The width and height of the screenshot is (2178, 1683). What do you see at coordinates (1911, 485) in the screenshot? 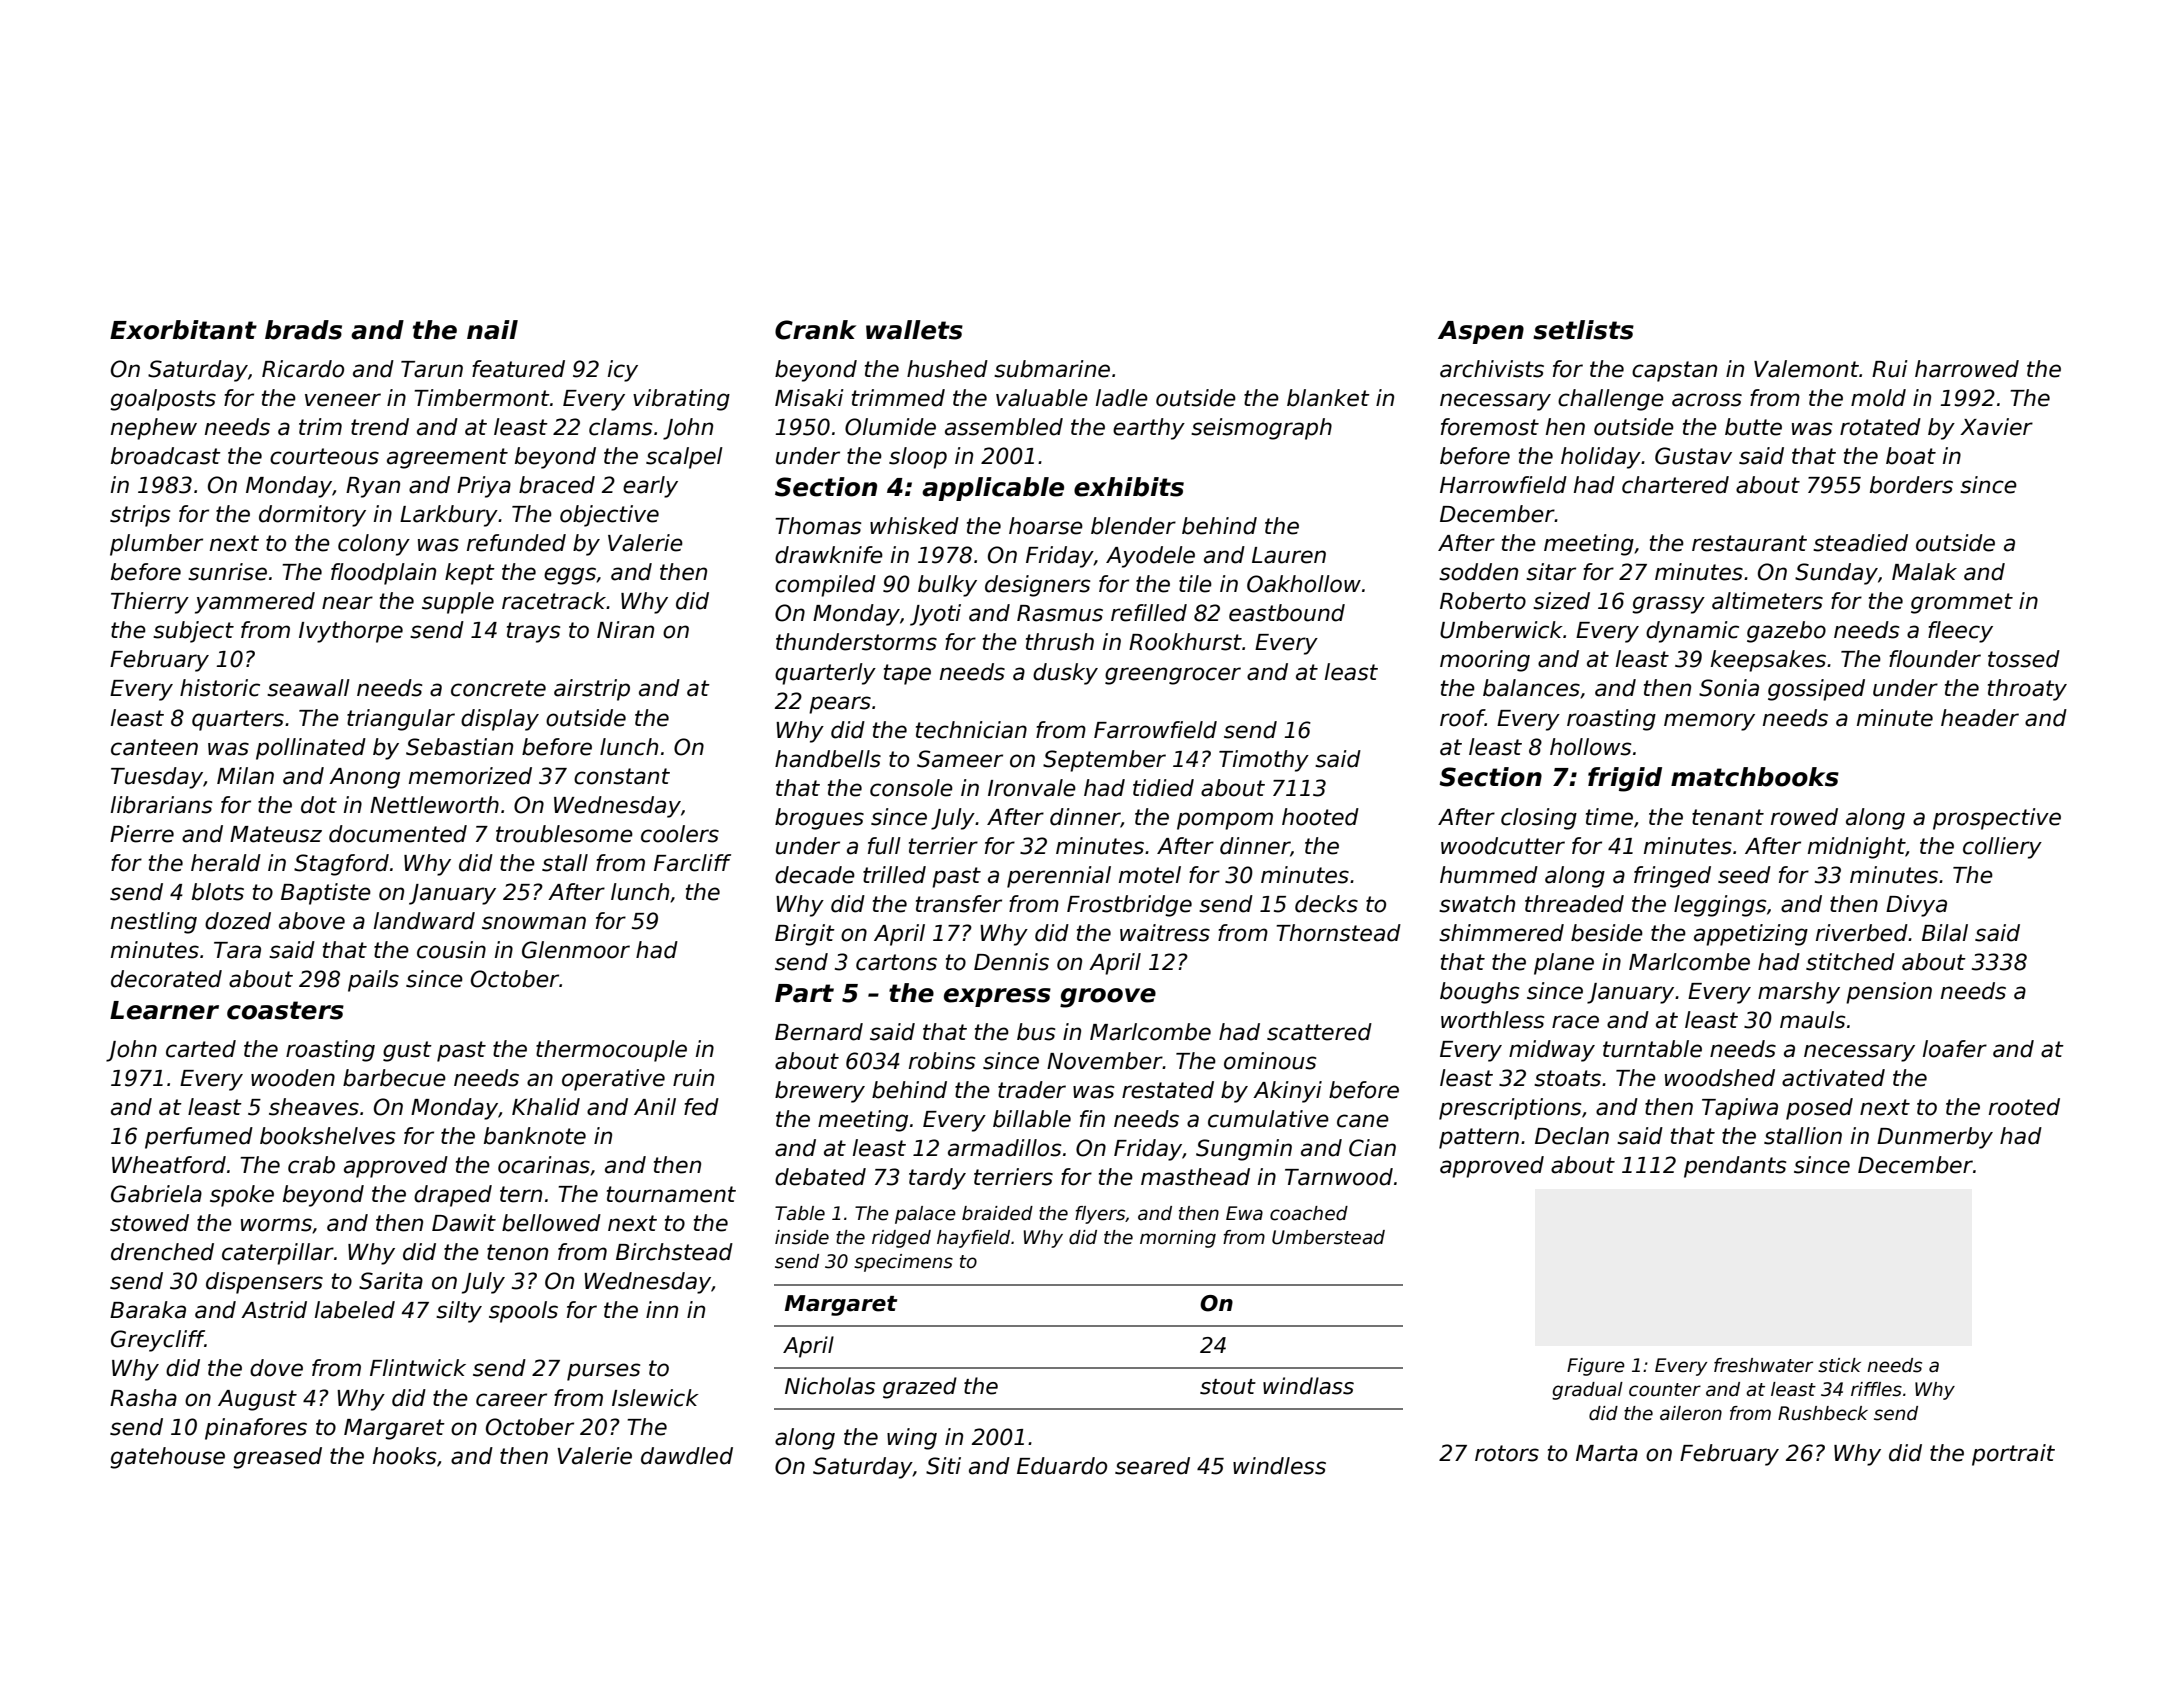
I see `borders` at bounding box center [1911, 485].
